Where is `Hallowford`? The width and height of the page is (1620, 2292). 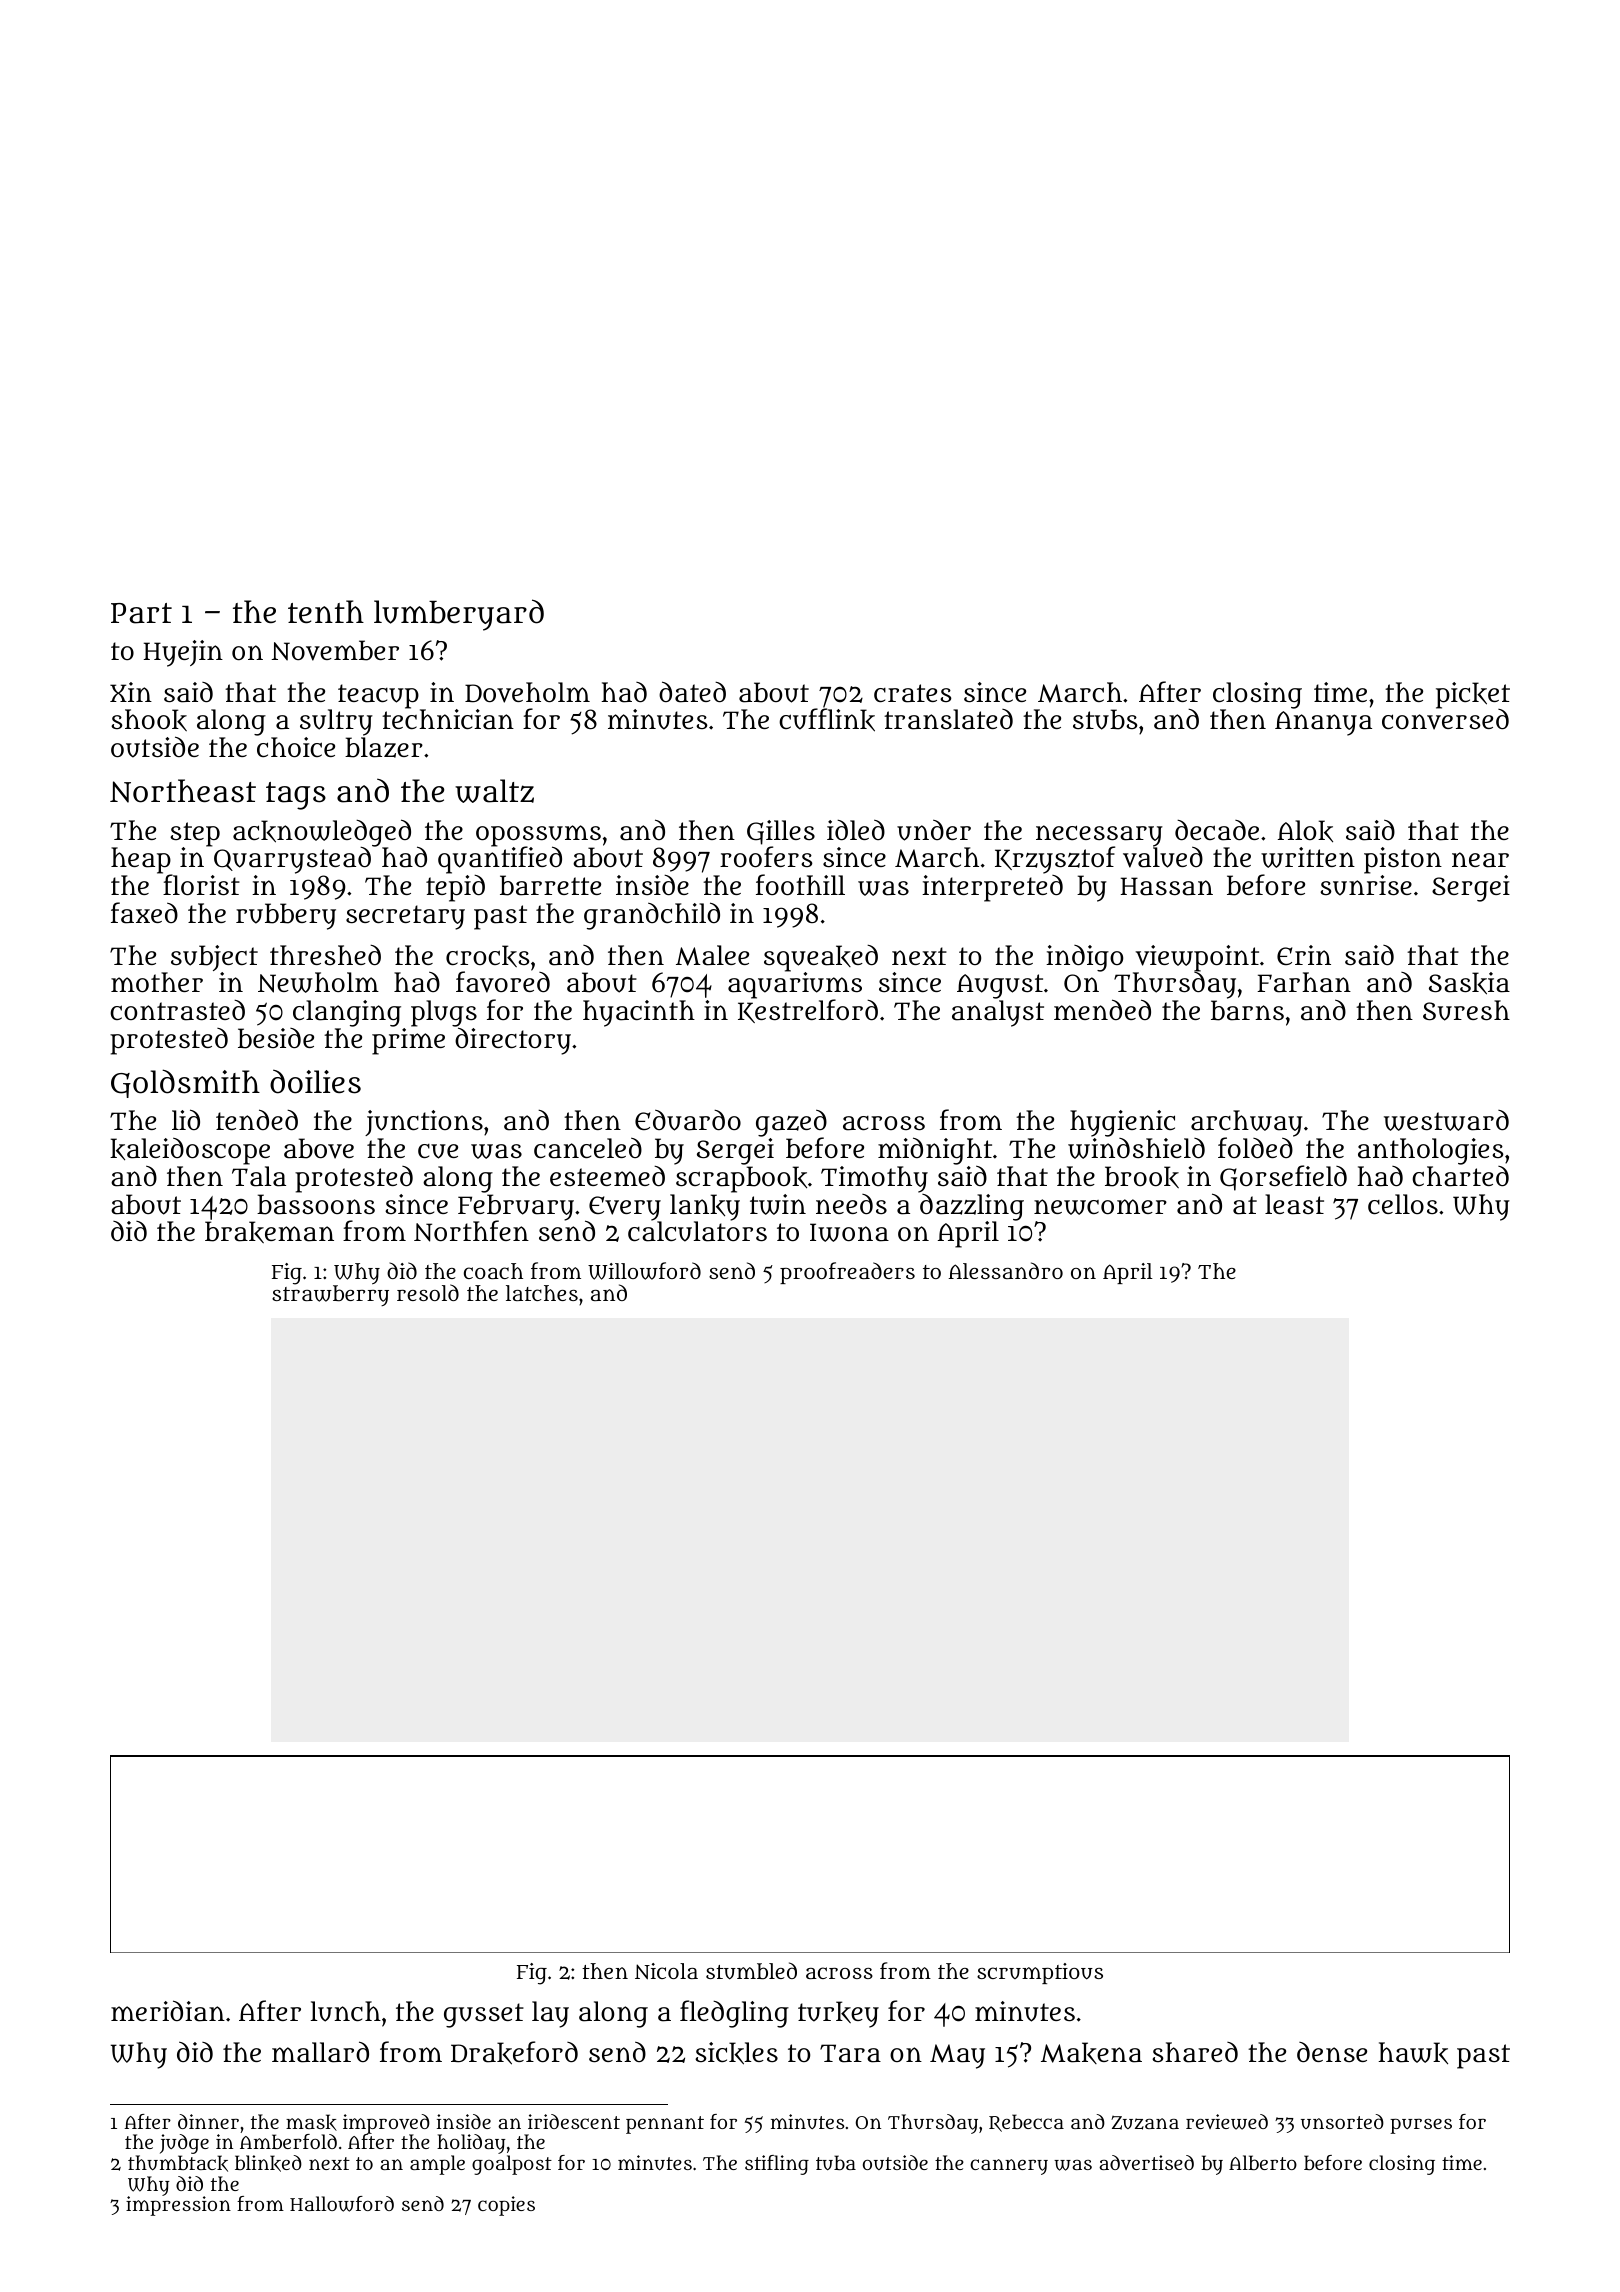
Hallowford is located at coordinates (342, 2204).
